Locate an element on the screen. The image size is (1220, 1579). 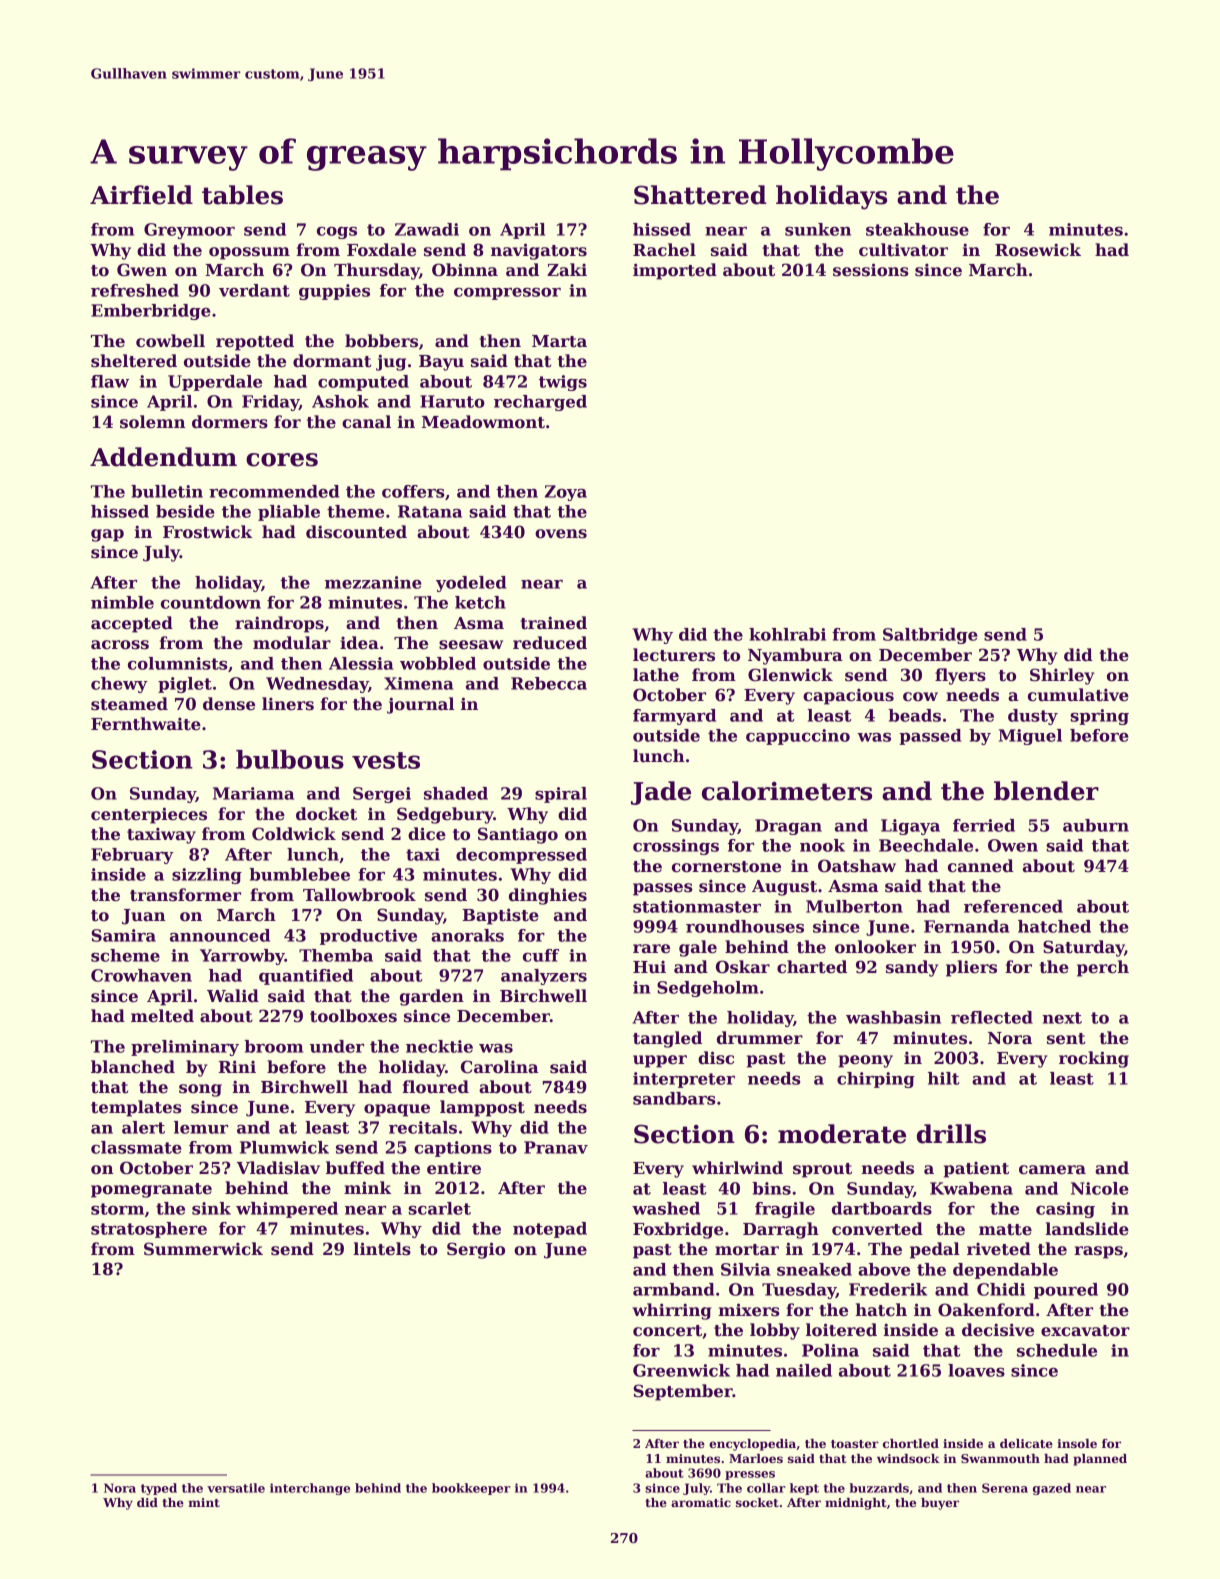
bulbous is located at coordinates (290, 759).
